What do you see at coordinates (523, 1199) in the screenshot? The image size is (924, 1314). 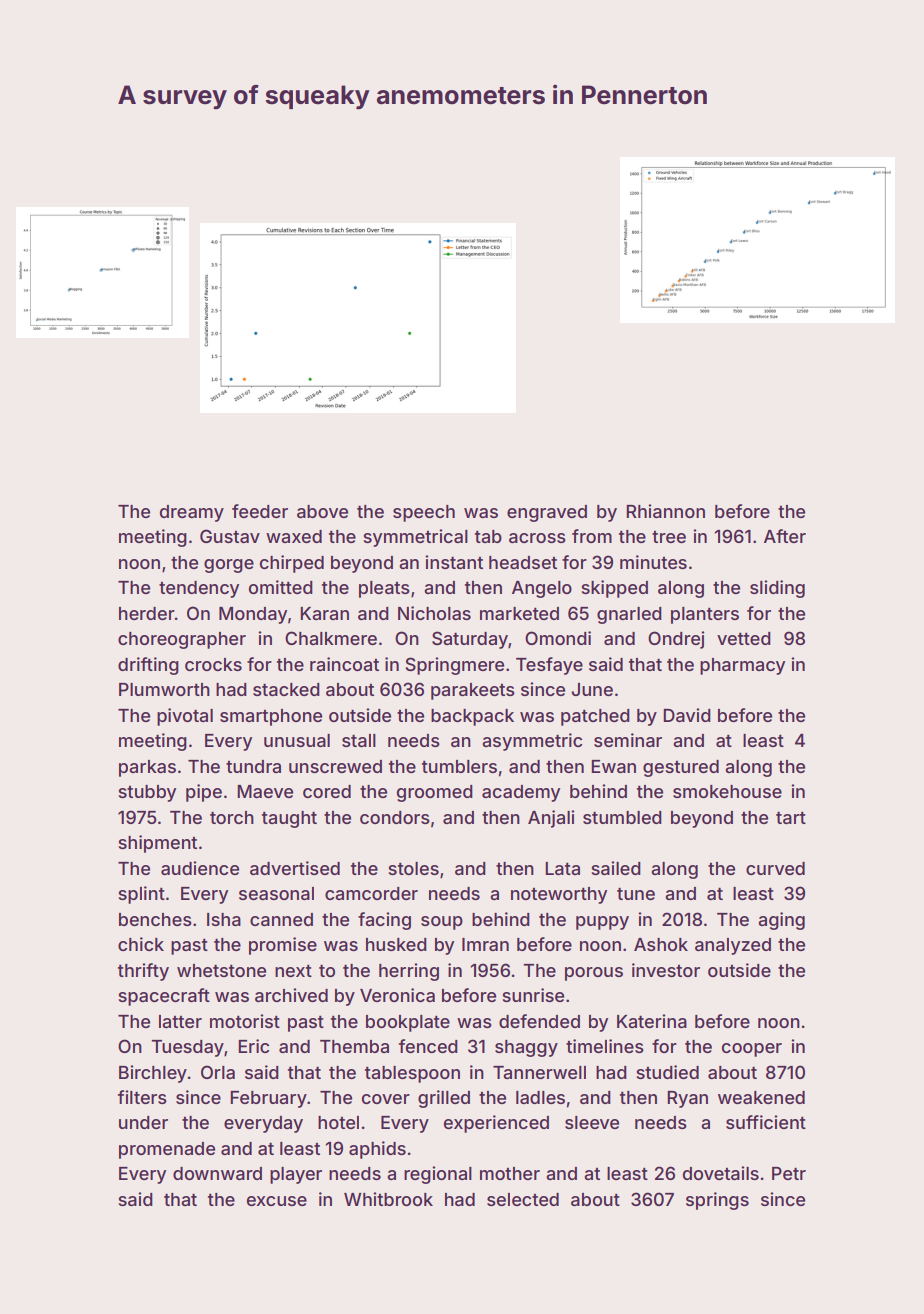 I see `selected` at bounding box center [523, 1199].
